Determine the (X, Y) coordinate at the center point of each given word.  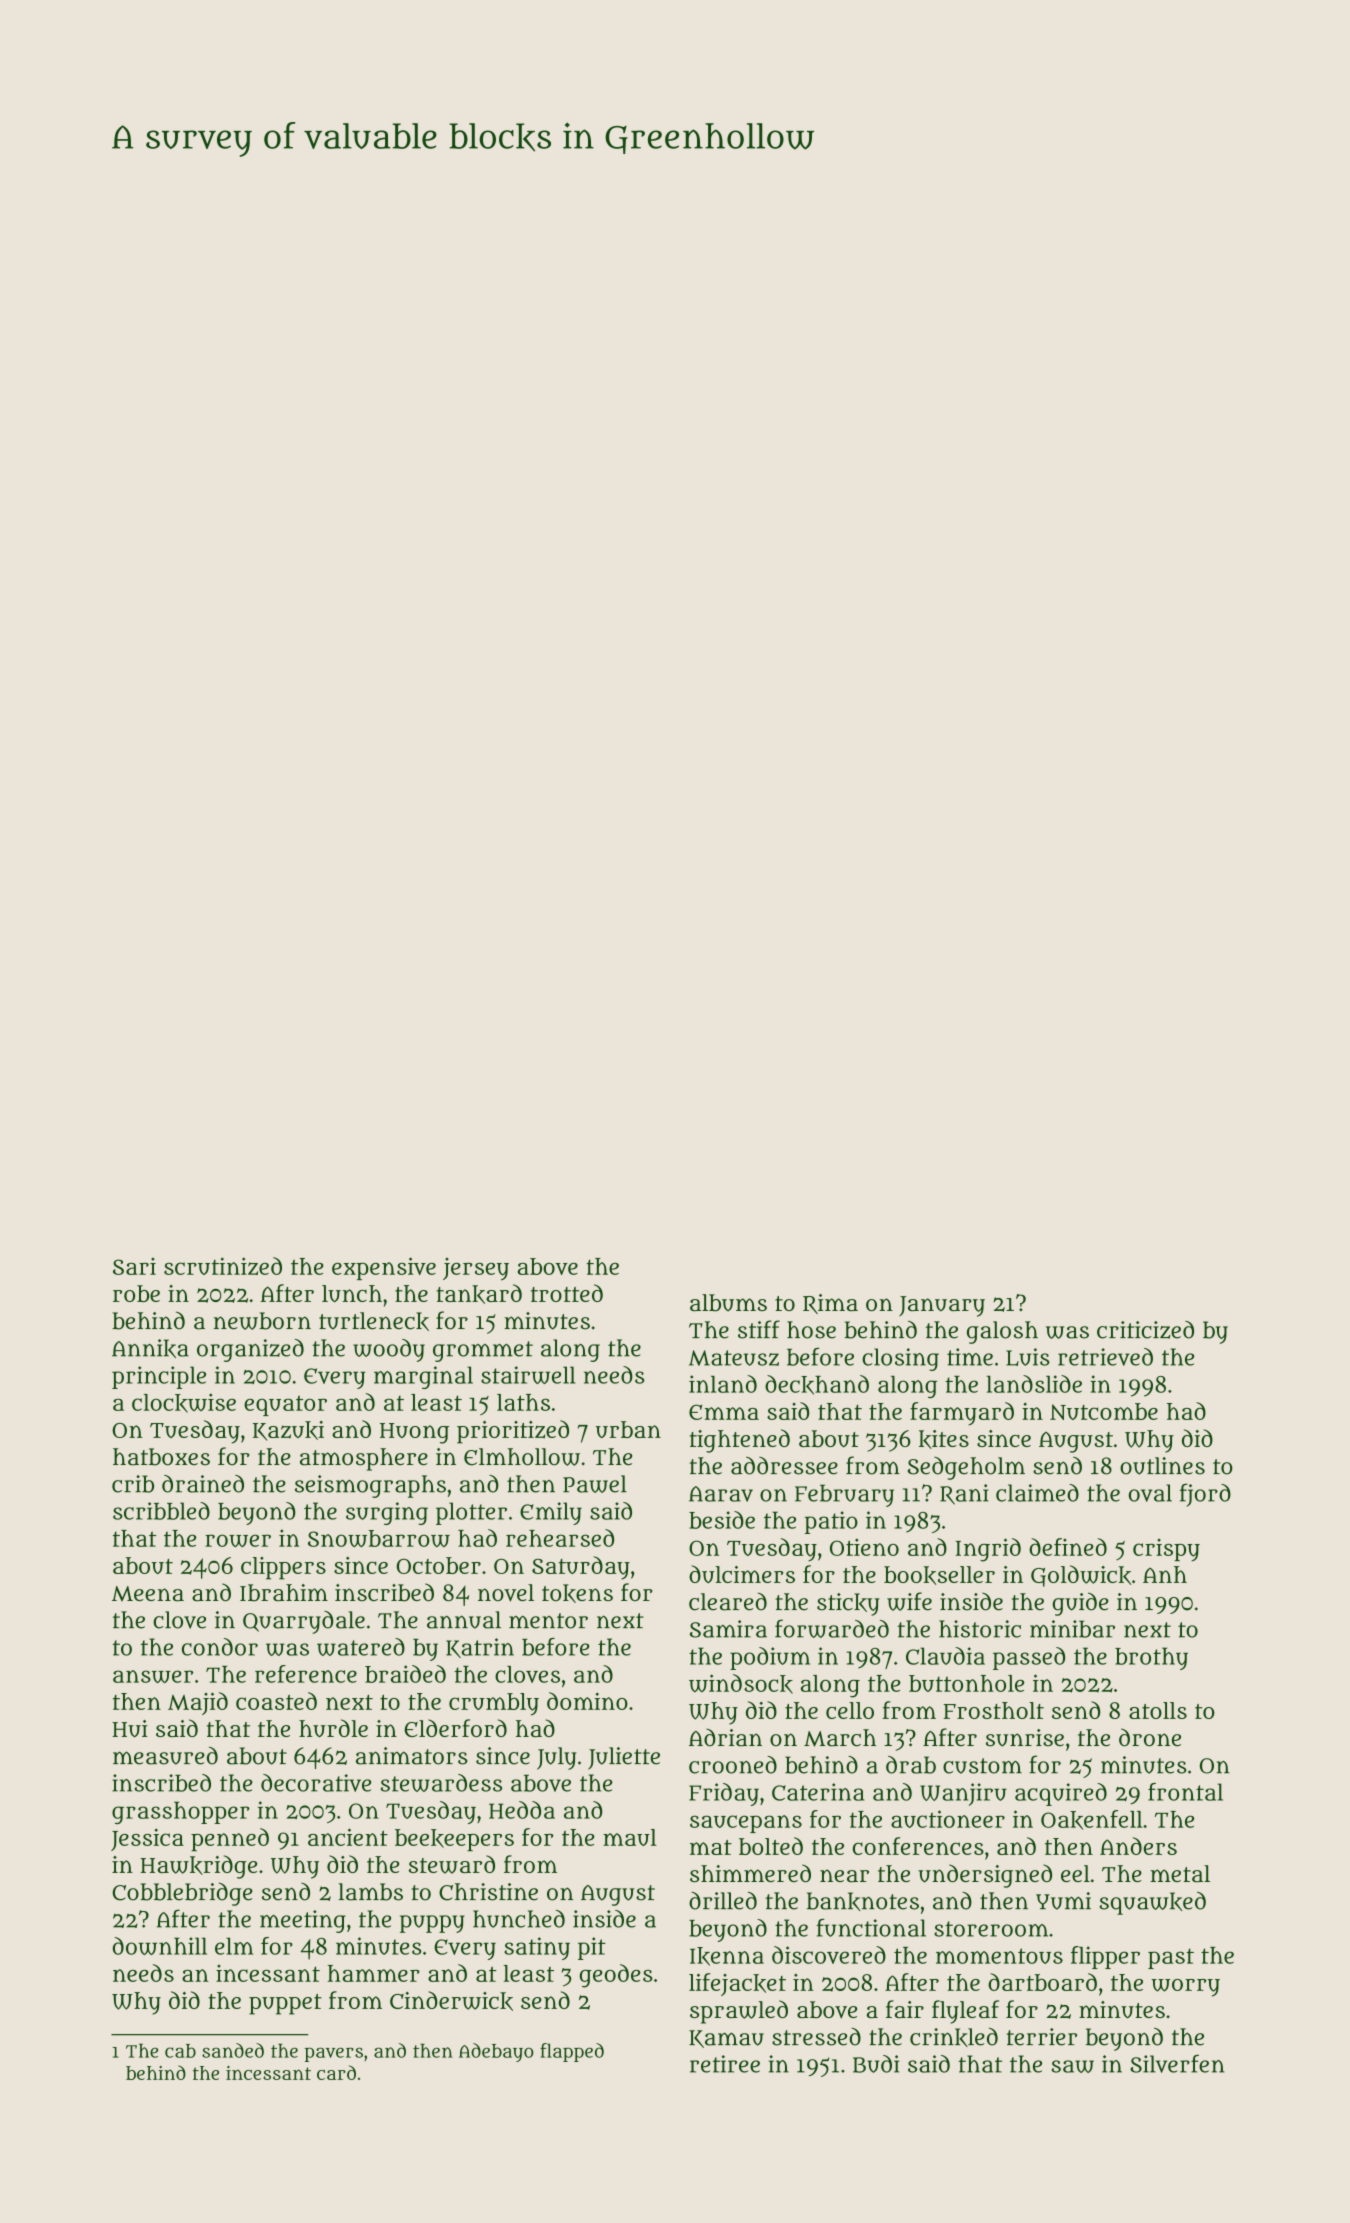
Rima (830, 1304)
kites (944, 1439)
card (336, 2072)
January (942, 1306)
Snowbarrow (379, 1538)
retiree (725, 2064)
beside (722, 1520)
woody (389, 1350)
